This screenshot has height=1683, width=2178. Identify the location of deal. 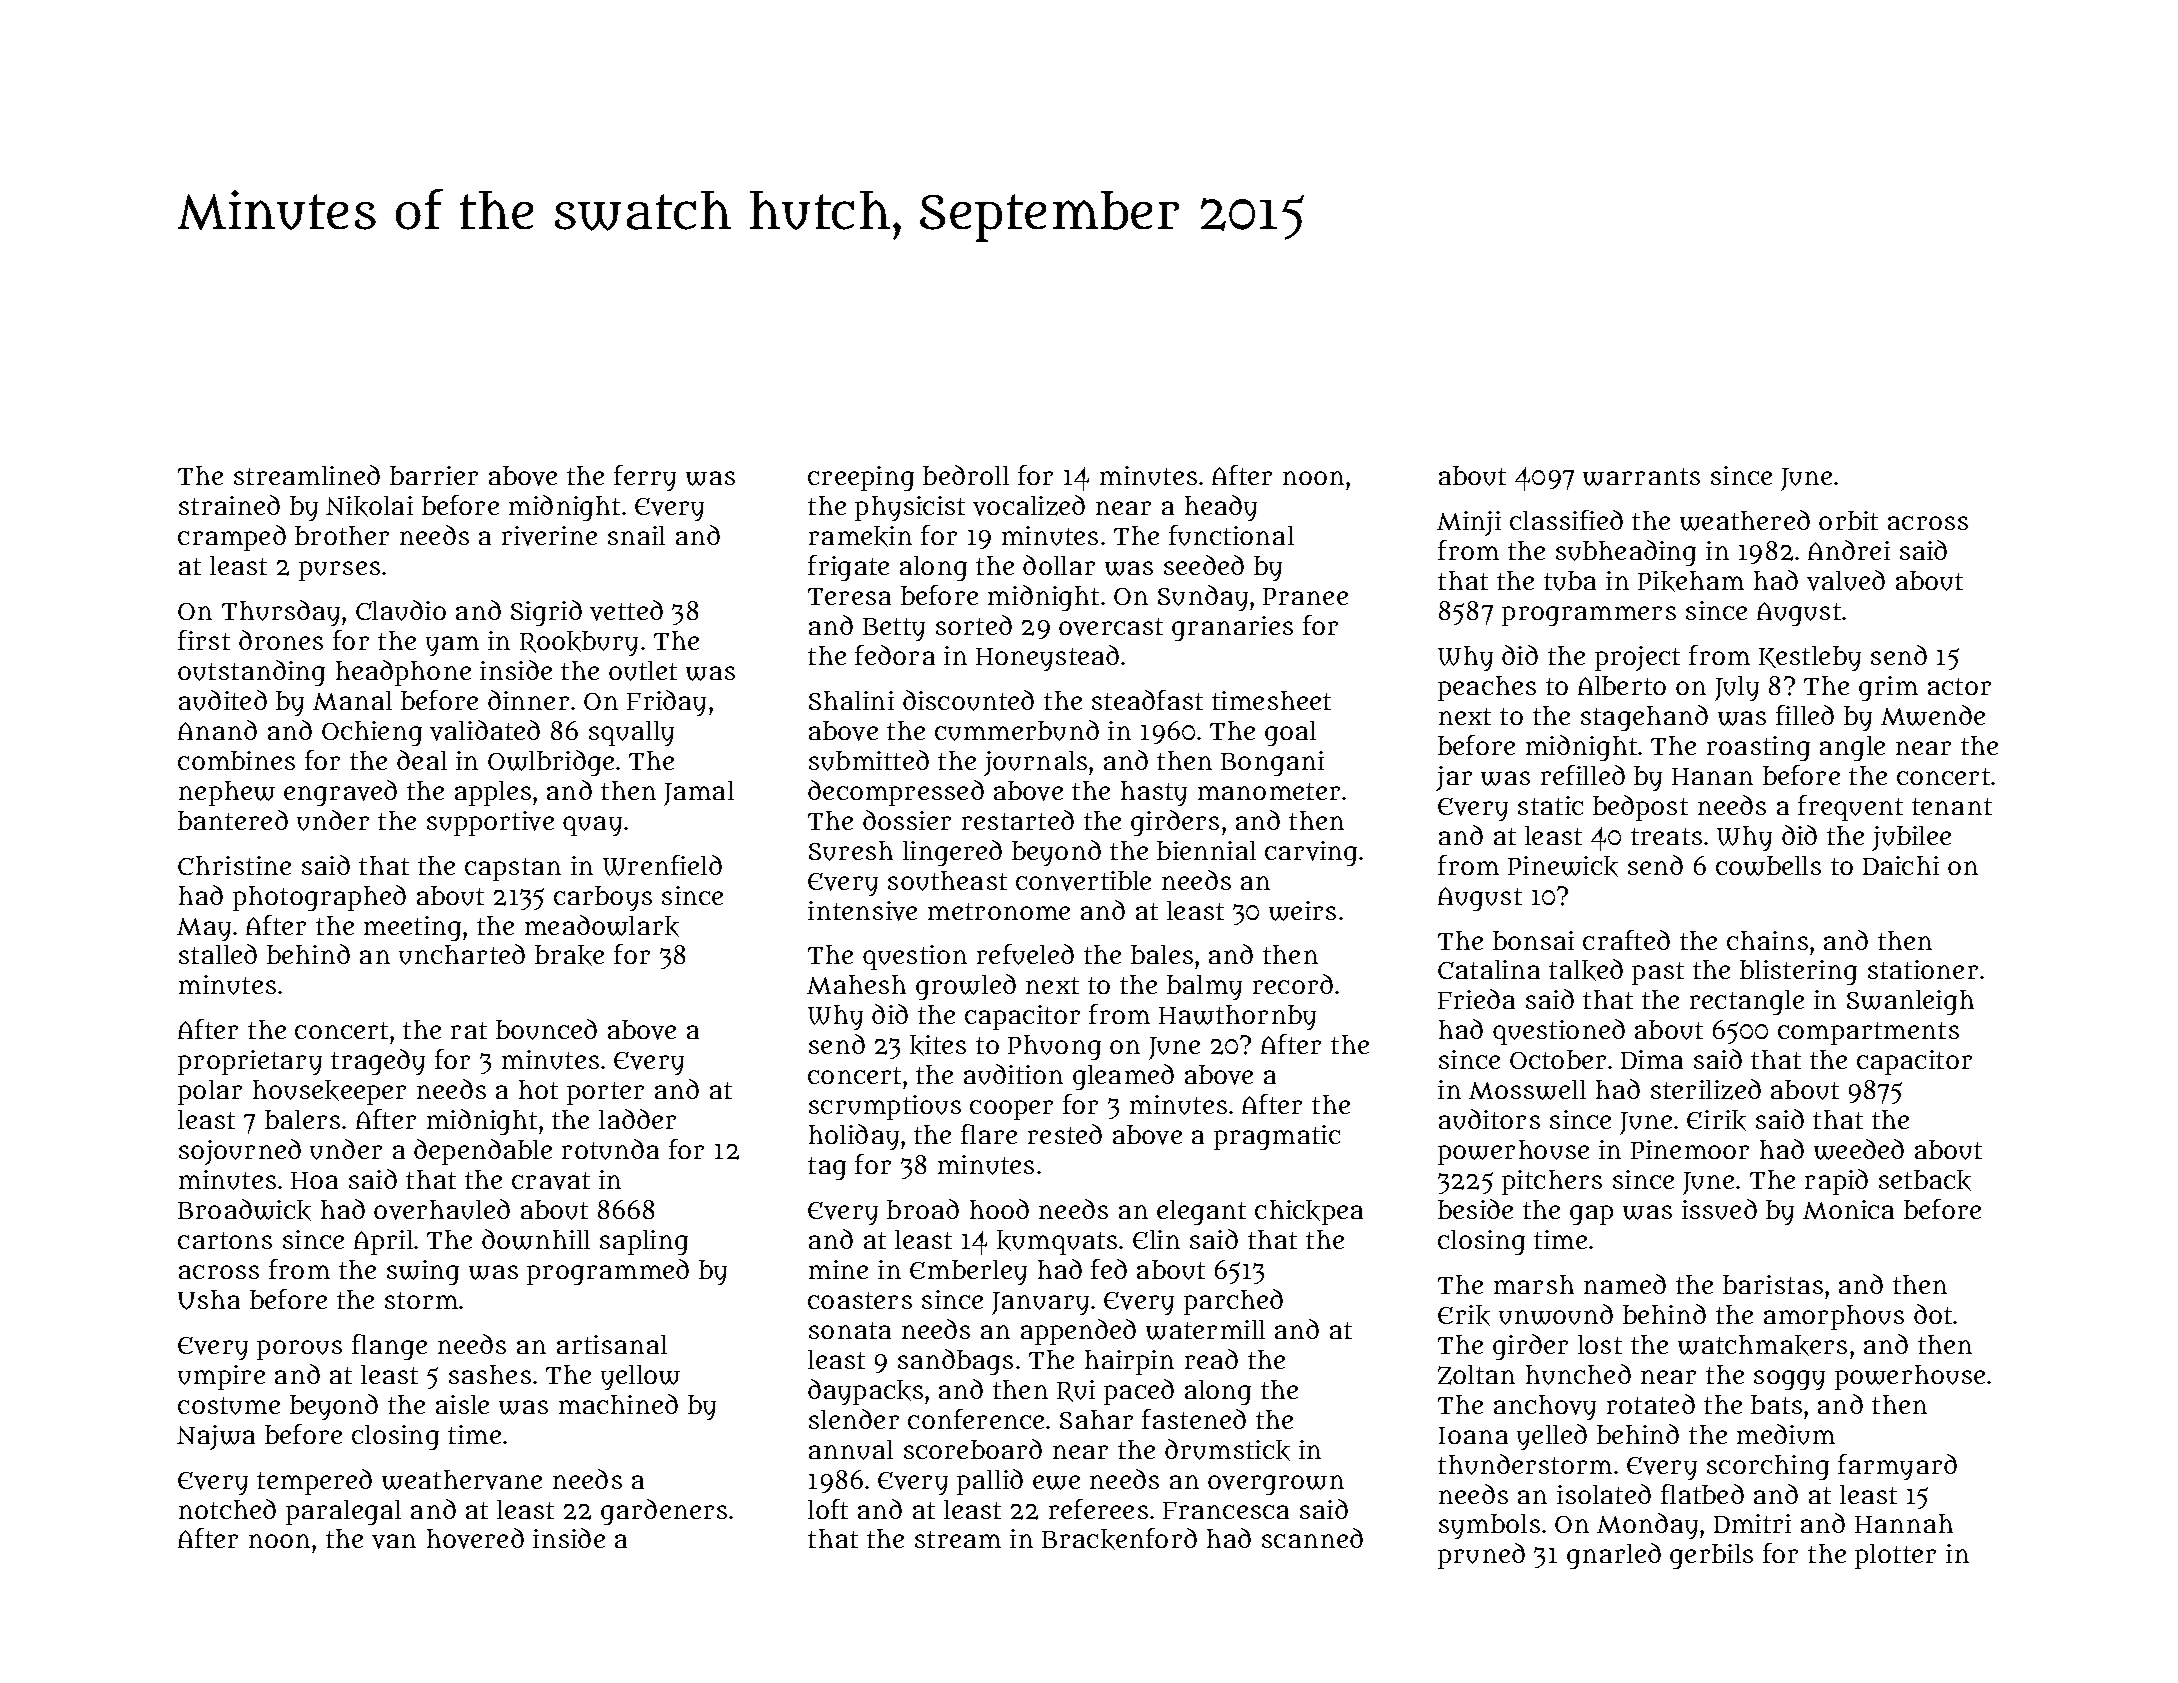
(422, 760).
